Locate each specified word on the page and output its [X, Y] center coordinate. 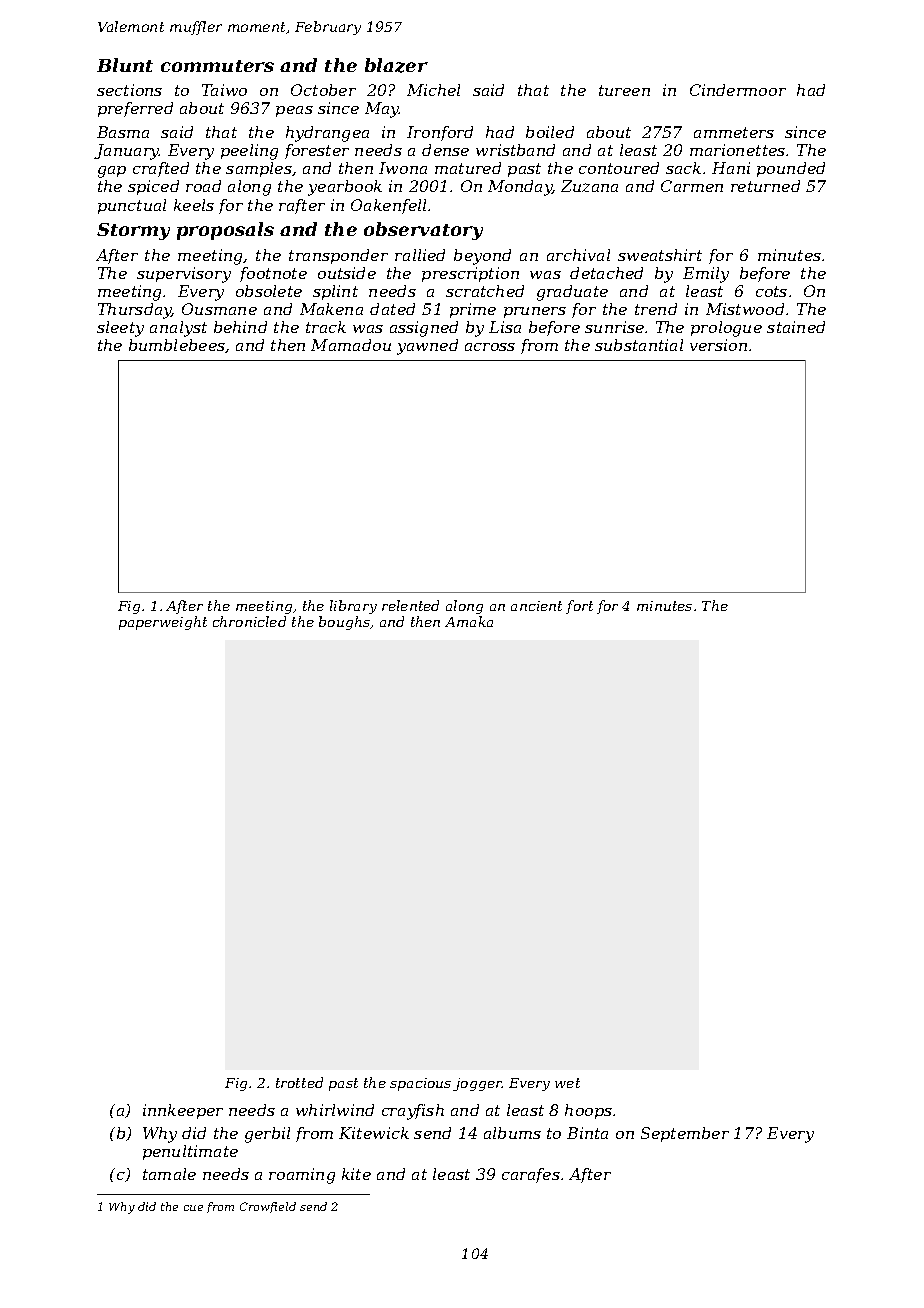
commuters [217, 66]
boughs [344, 623]
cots [771, 291]
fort [579, 607]
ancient [536, 606]
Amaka [469, 621]
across [490, 347]
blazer [396, 65]
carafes [531, 1175]
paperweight [163, 623]
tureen [624, 90]
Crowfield [268, 1207]
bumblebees [177, 345]
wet [567, 1083]
